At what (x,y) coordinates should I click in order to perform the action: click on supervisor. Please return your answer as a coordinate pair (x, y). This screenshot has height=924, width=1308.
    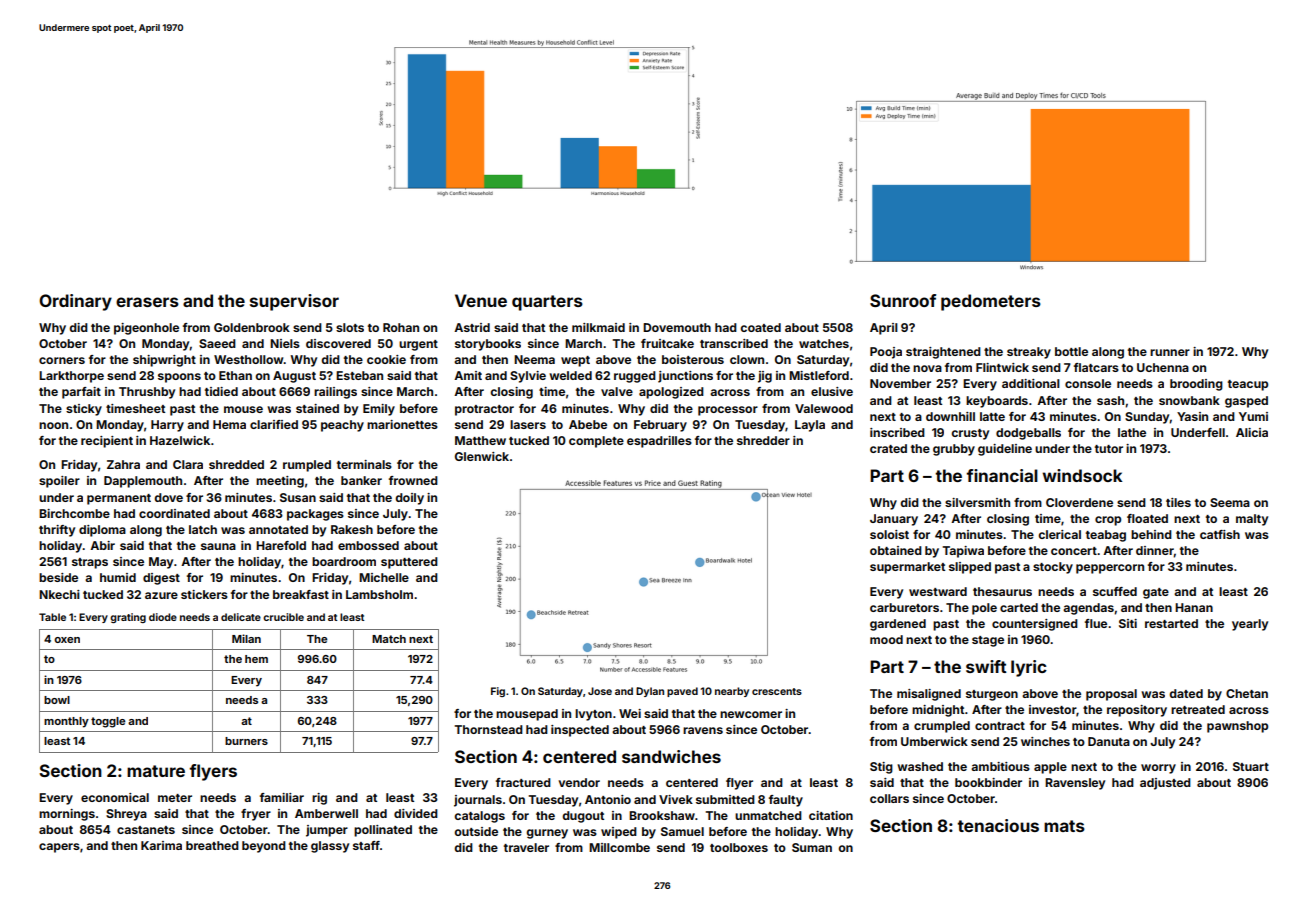
    Looking at the image, I should click on (294, 302).
